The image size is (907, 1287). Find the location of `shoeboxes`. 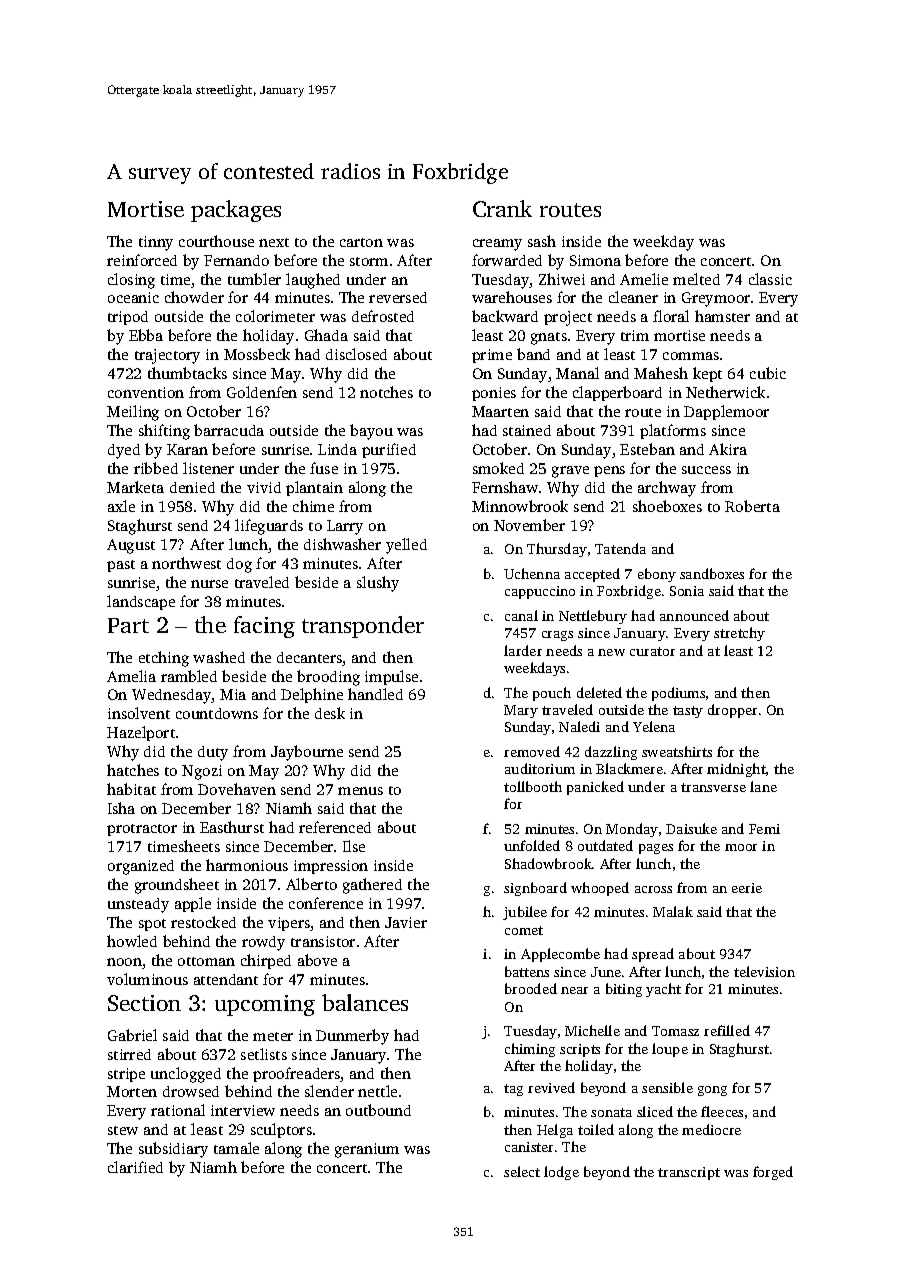

shoeboxes is located at coordinates (667, 506).
